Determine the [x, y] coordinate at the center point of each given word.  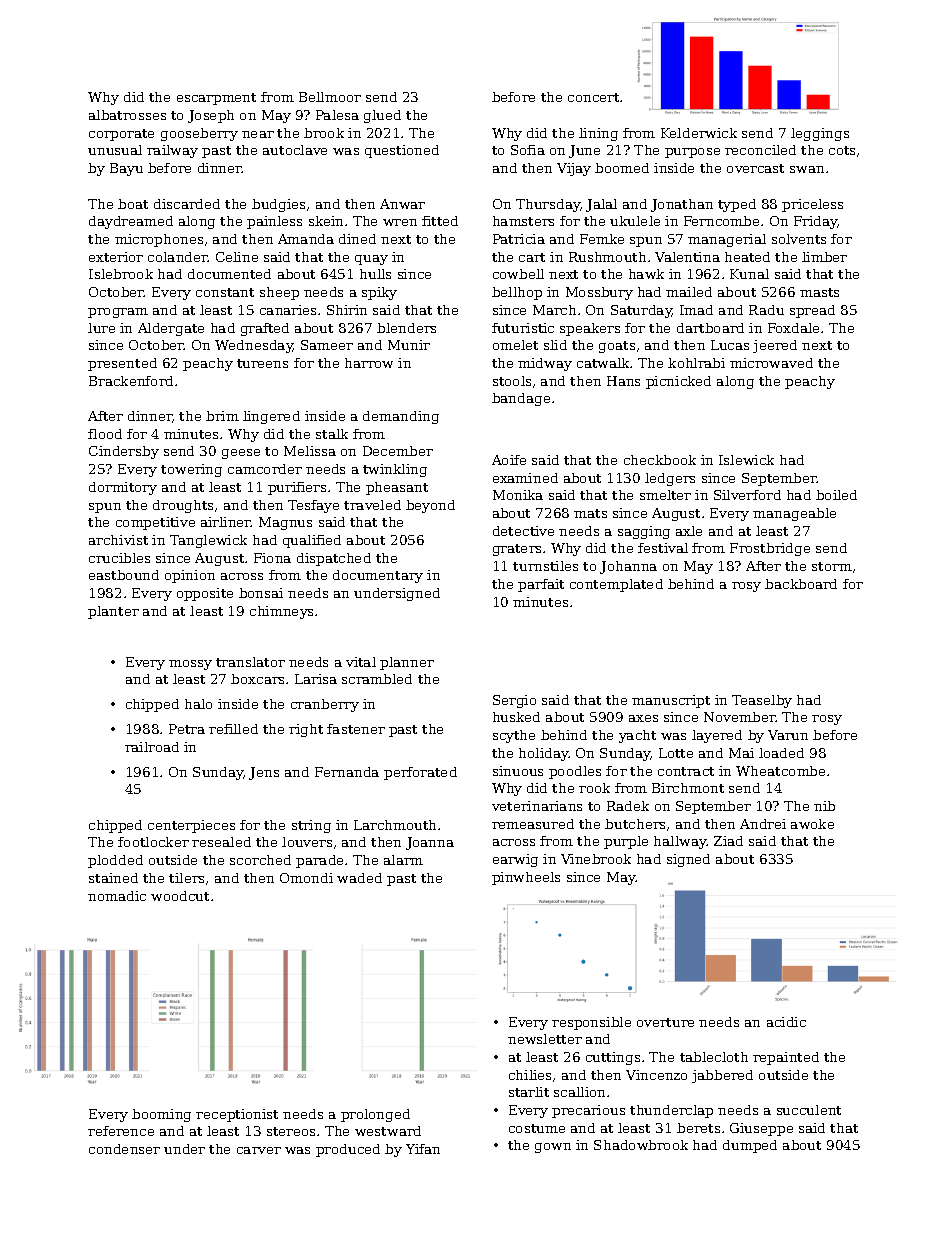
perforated [420, 773]
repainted [786, 1058]
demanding [401, 417]
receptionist [237, 1115]
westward [388, 1131]
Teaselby [762, 701]
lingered [271, 417]
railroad [152, 747]
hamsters [523, 221]
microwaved [771, 363]
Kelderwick [699, 133]
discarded [187, 204]
